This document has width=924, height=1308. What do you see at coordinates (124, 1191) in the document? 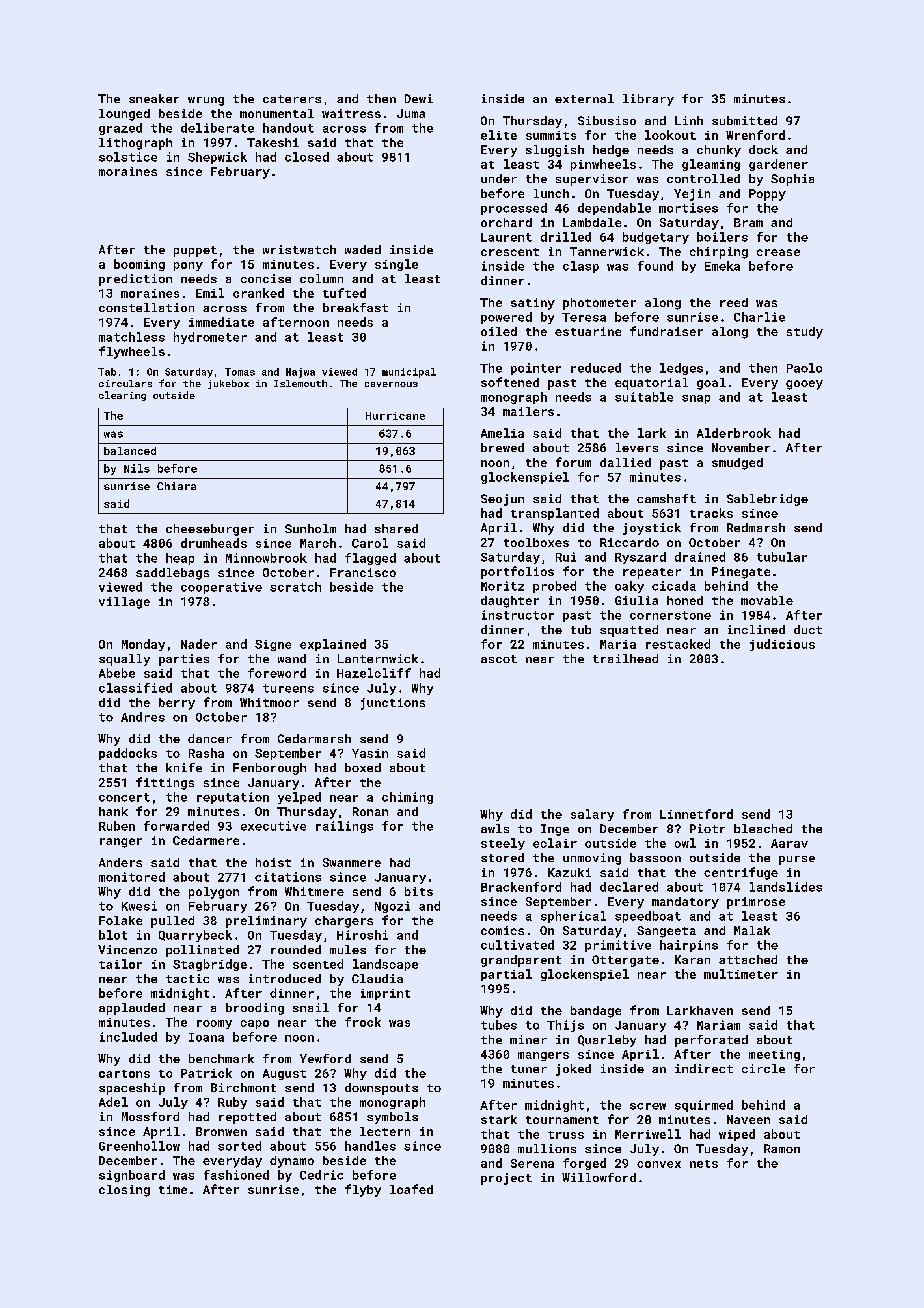
I see `closing` at bounding box center [124, 1191].
